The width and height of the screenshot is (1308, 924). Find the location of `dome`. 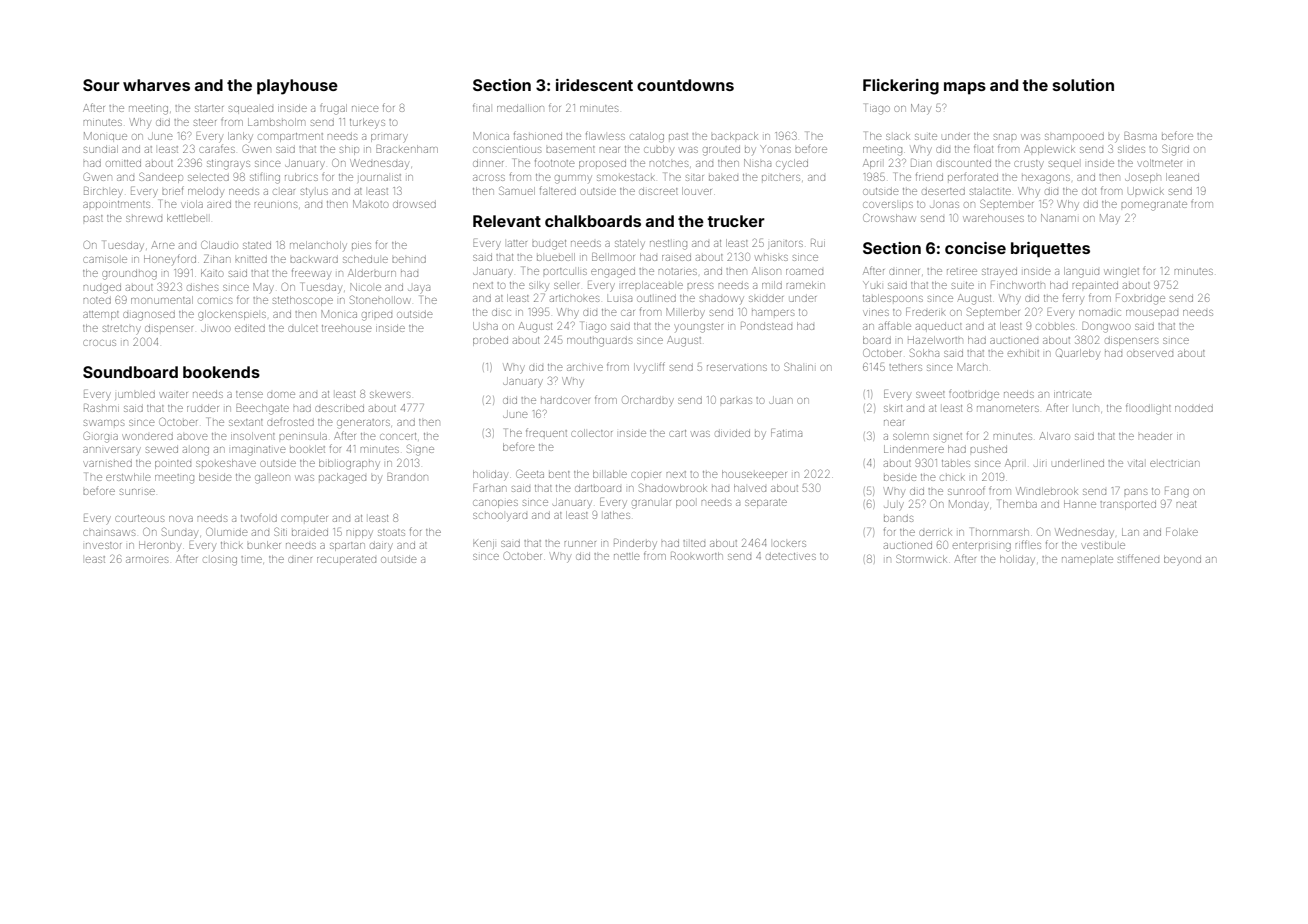

dome is located at coordinates (281, 395).
